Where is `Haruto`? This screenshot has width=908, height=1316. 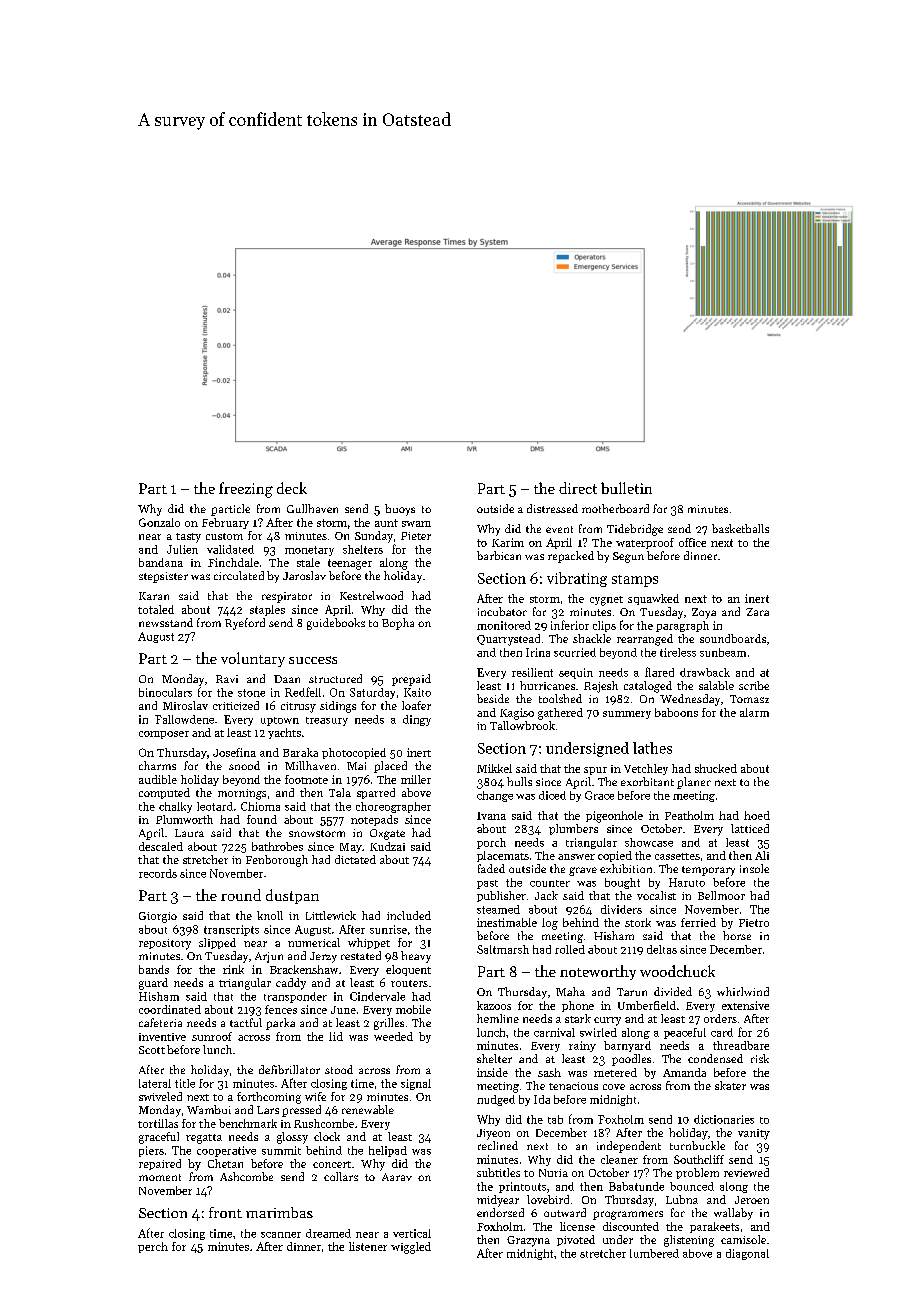
Haruto is located at coordinates (687, 882).
